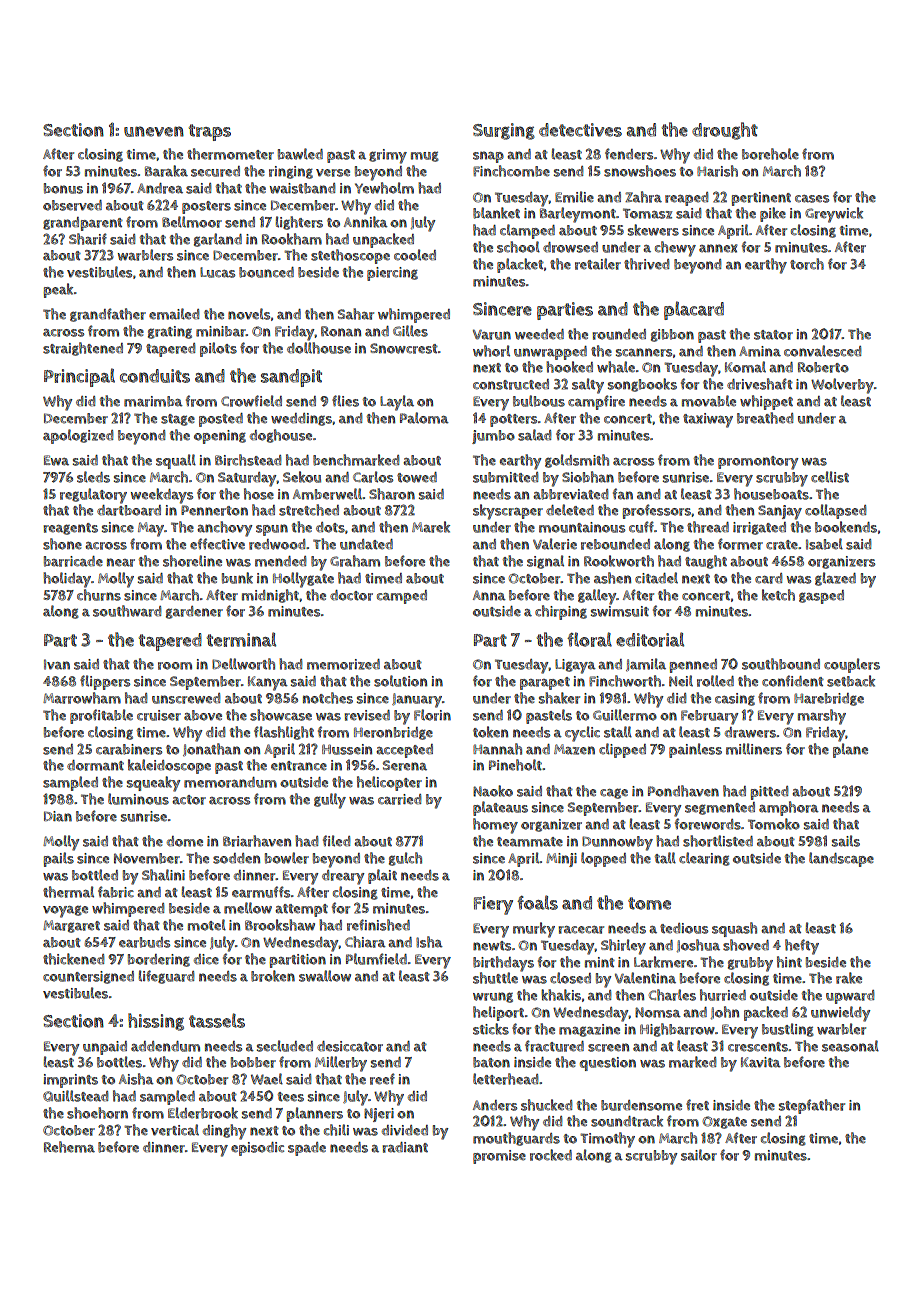 The width and height of the screenshot is (924, 1308). Describe the element at coordinates (834, 215) in the screenshot. I see `Greywick` at that location.
